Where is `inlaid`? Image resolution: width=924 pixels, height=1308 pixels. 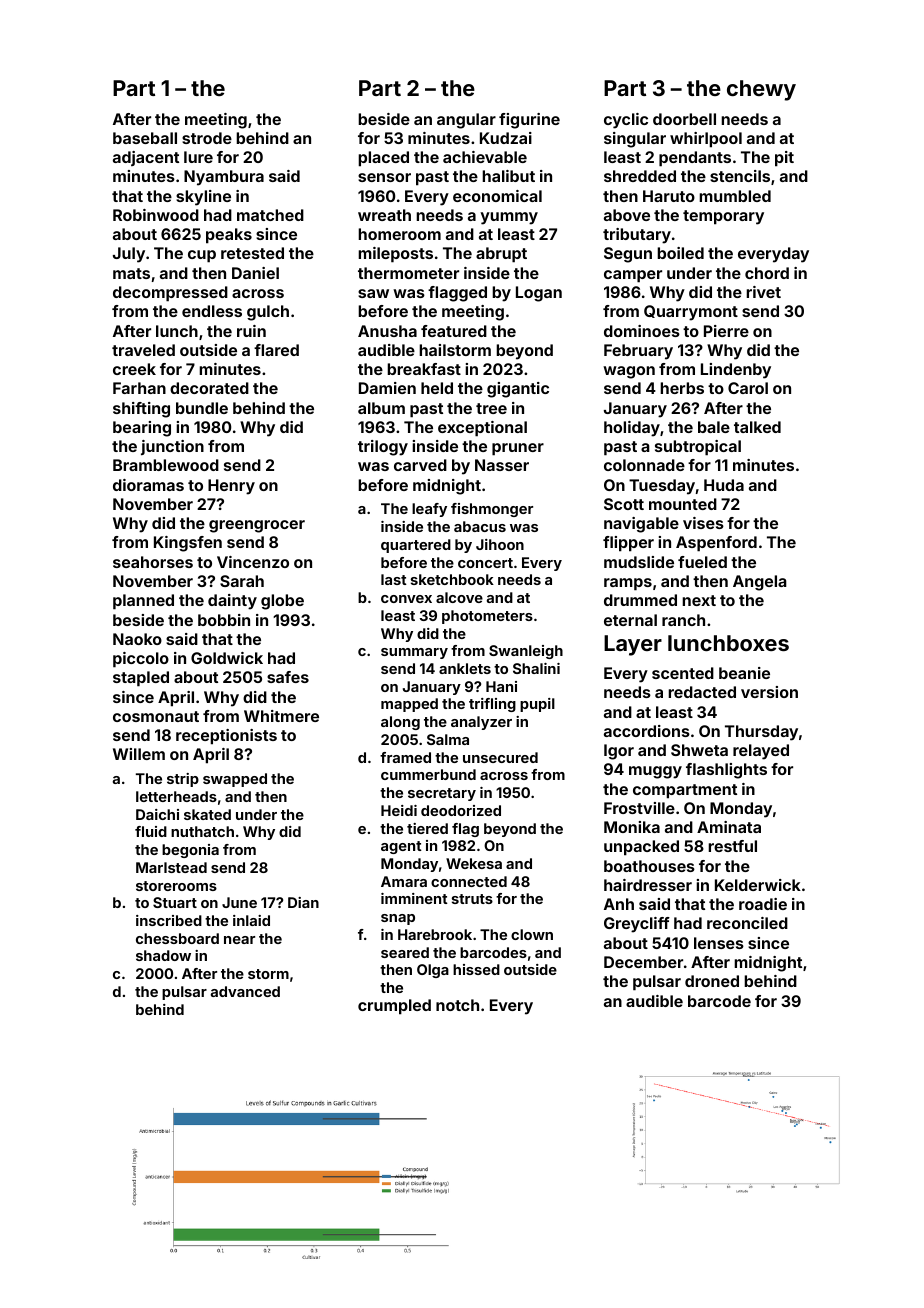 inlaid is located at coordinates (251, 920).
